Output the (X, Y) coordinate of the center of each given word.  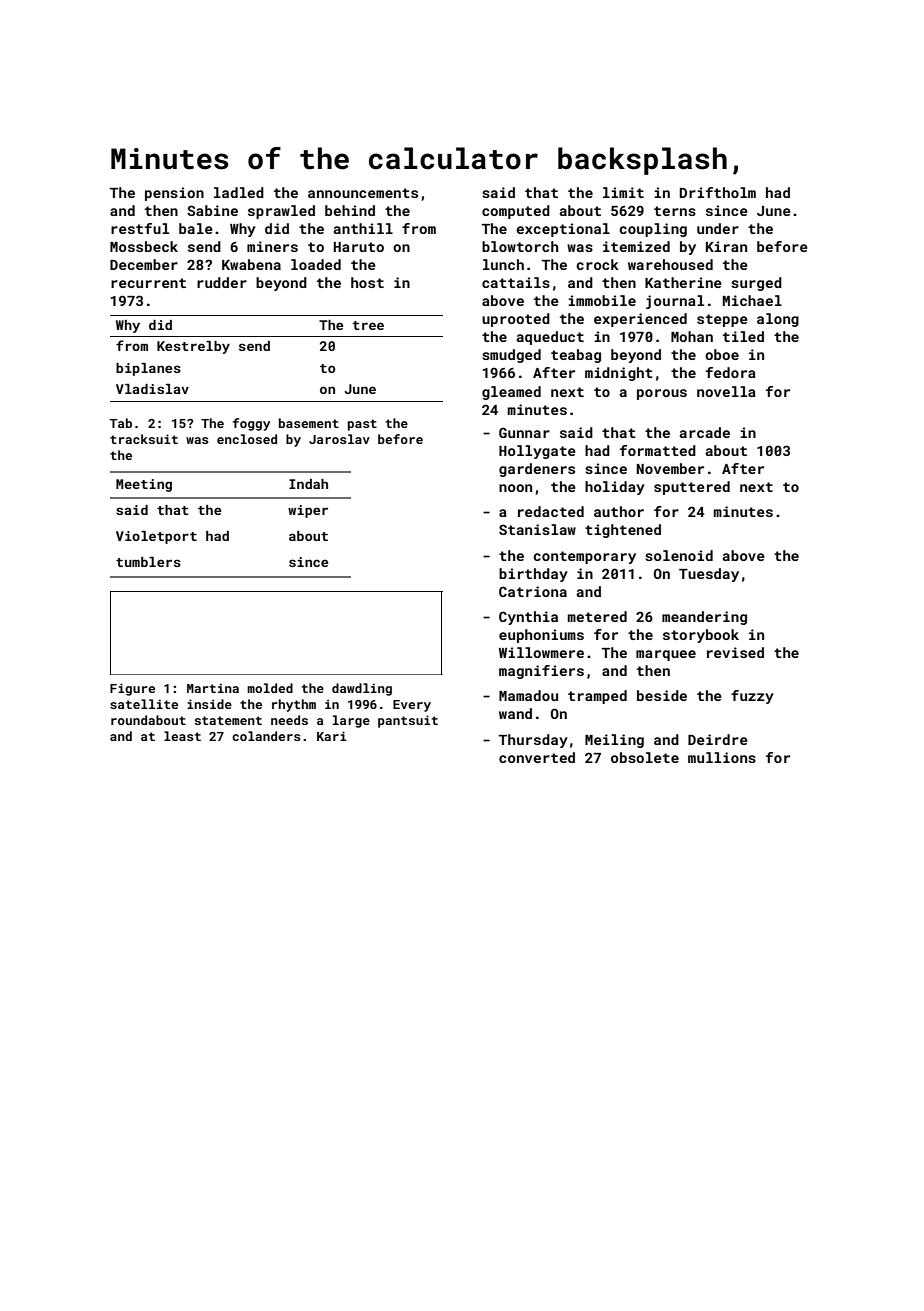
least (182, 736)
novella (726, 391)
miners (272, 246)
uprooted (516, 320)
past (362, 425)
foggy (251, 424)
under (718, 228)
